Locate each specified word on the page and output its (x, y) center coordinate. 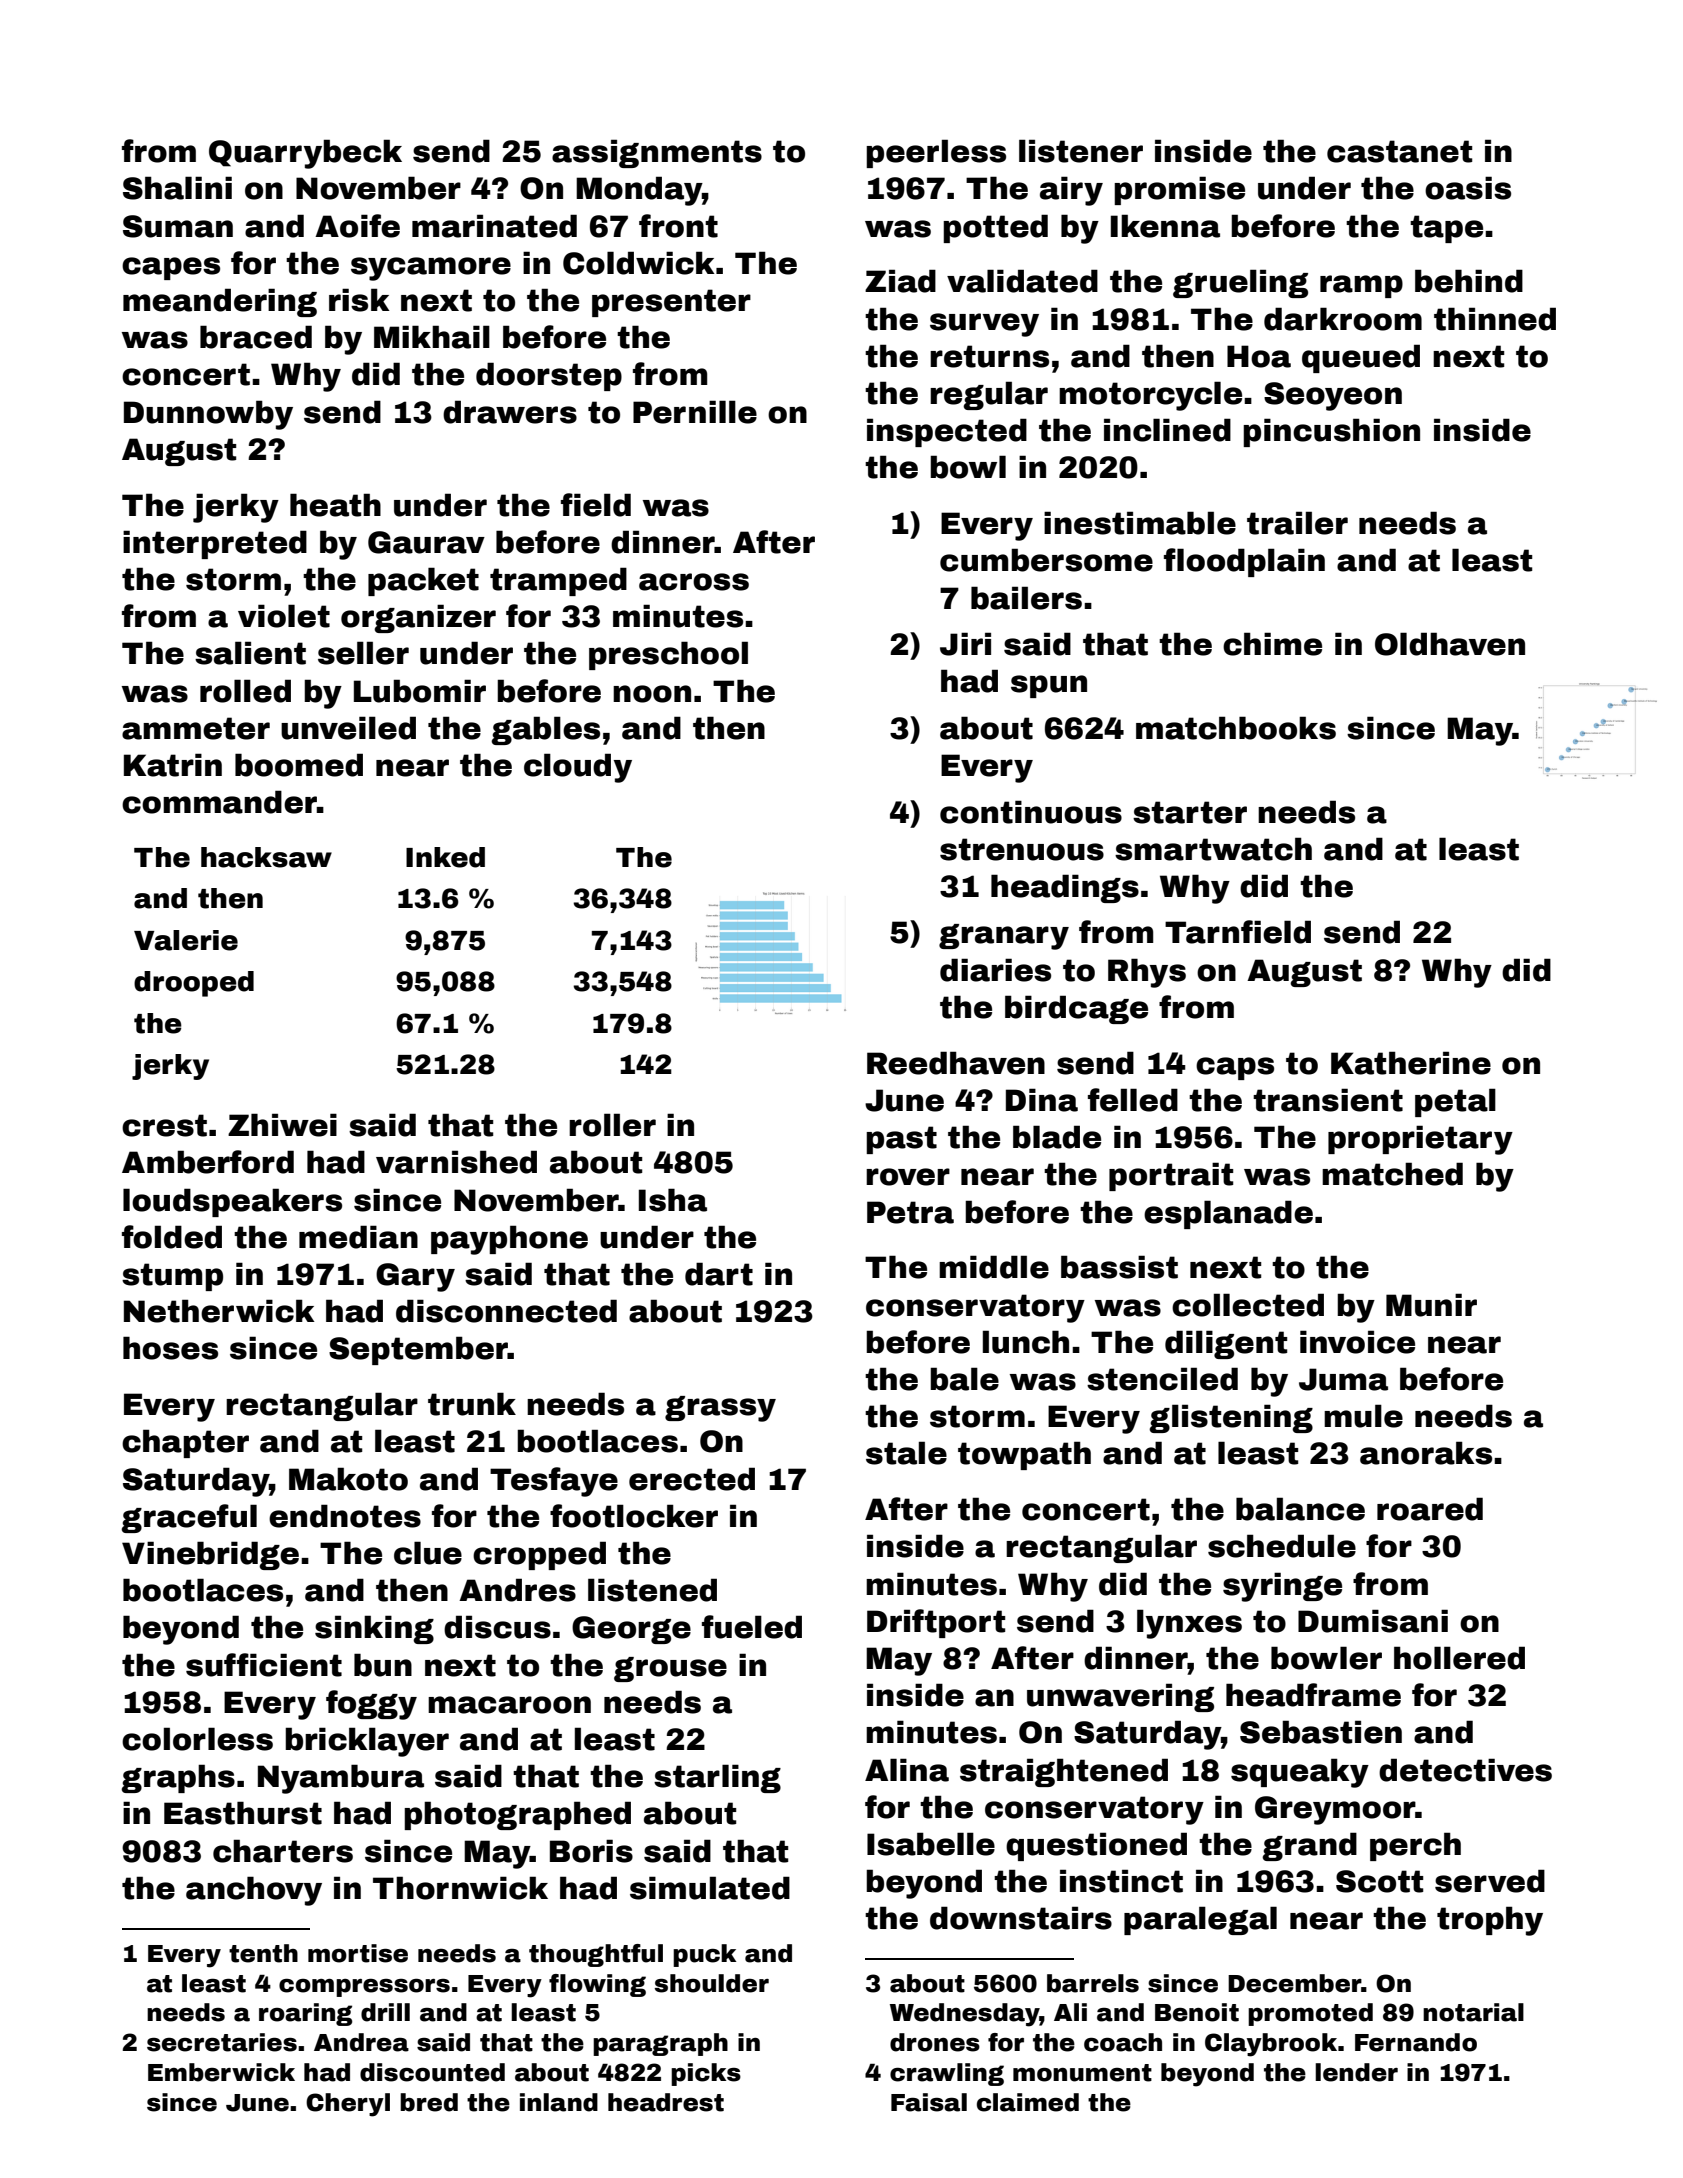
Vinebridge (210, 1555)
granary (1004, 937)
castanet (1399, 151)
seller (363, 653)
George (631, 1630)
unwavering (1120, 1697)
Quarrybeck (305, 154)
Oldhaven (1450, 644)
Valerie (186, 940)
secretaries (222, 2042)
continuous (1031, 812)
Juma (1343, 1379)
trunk (472, 1404)
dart (719, 1274)
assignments (657, 153)
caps (1235, 1068)
